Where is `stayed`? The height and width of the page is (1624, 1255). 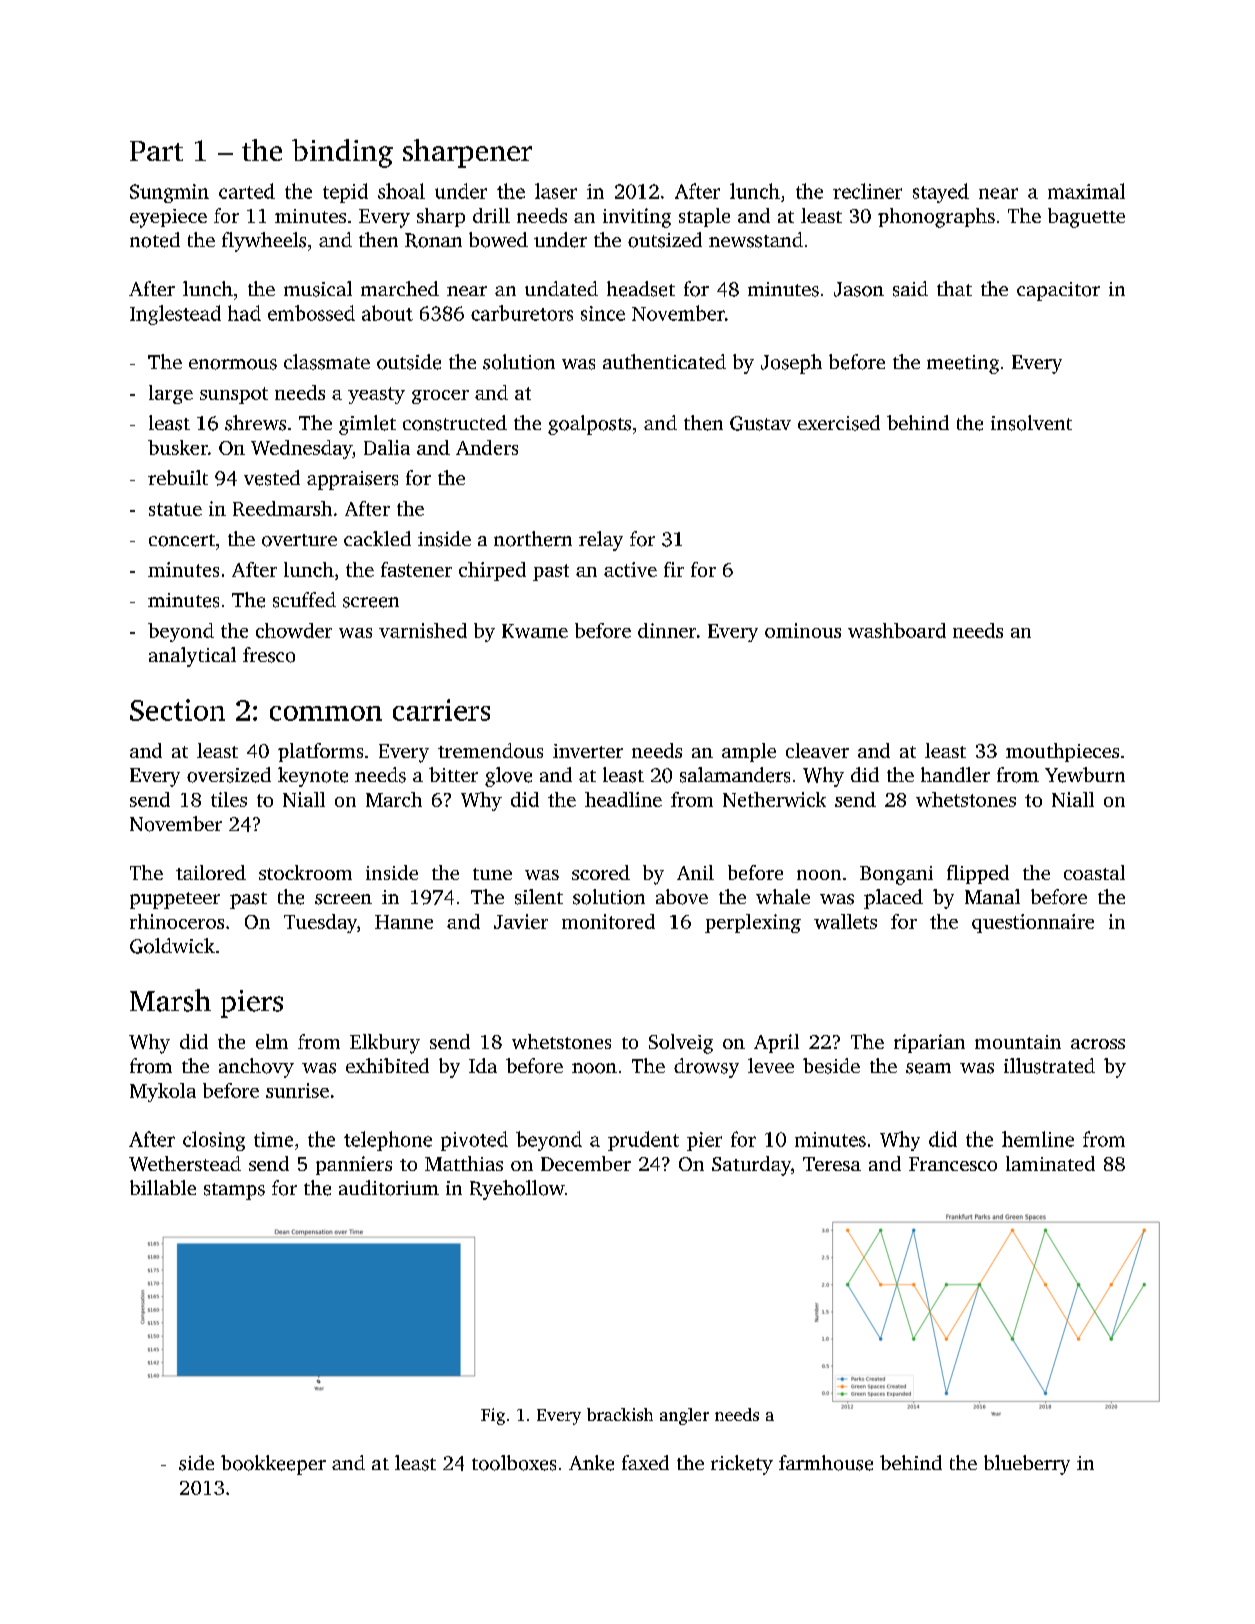
stayed is located at coordinates (941, 193).
